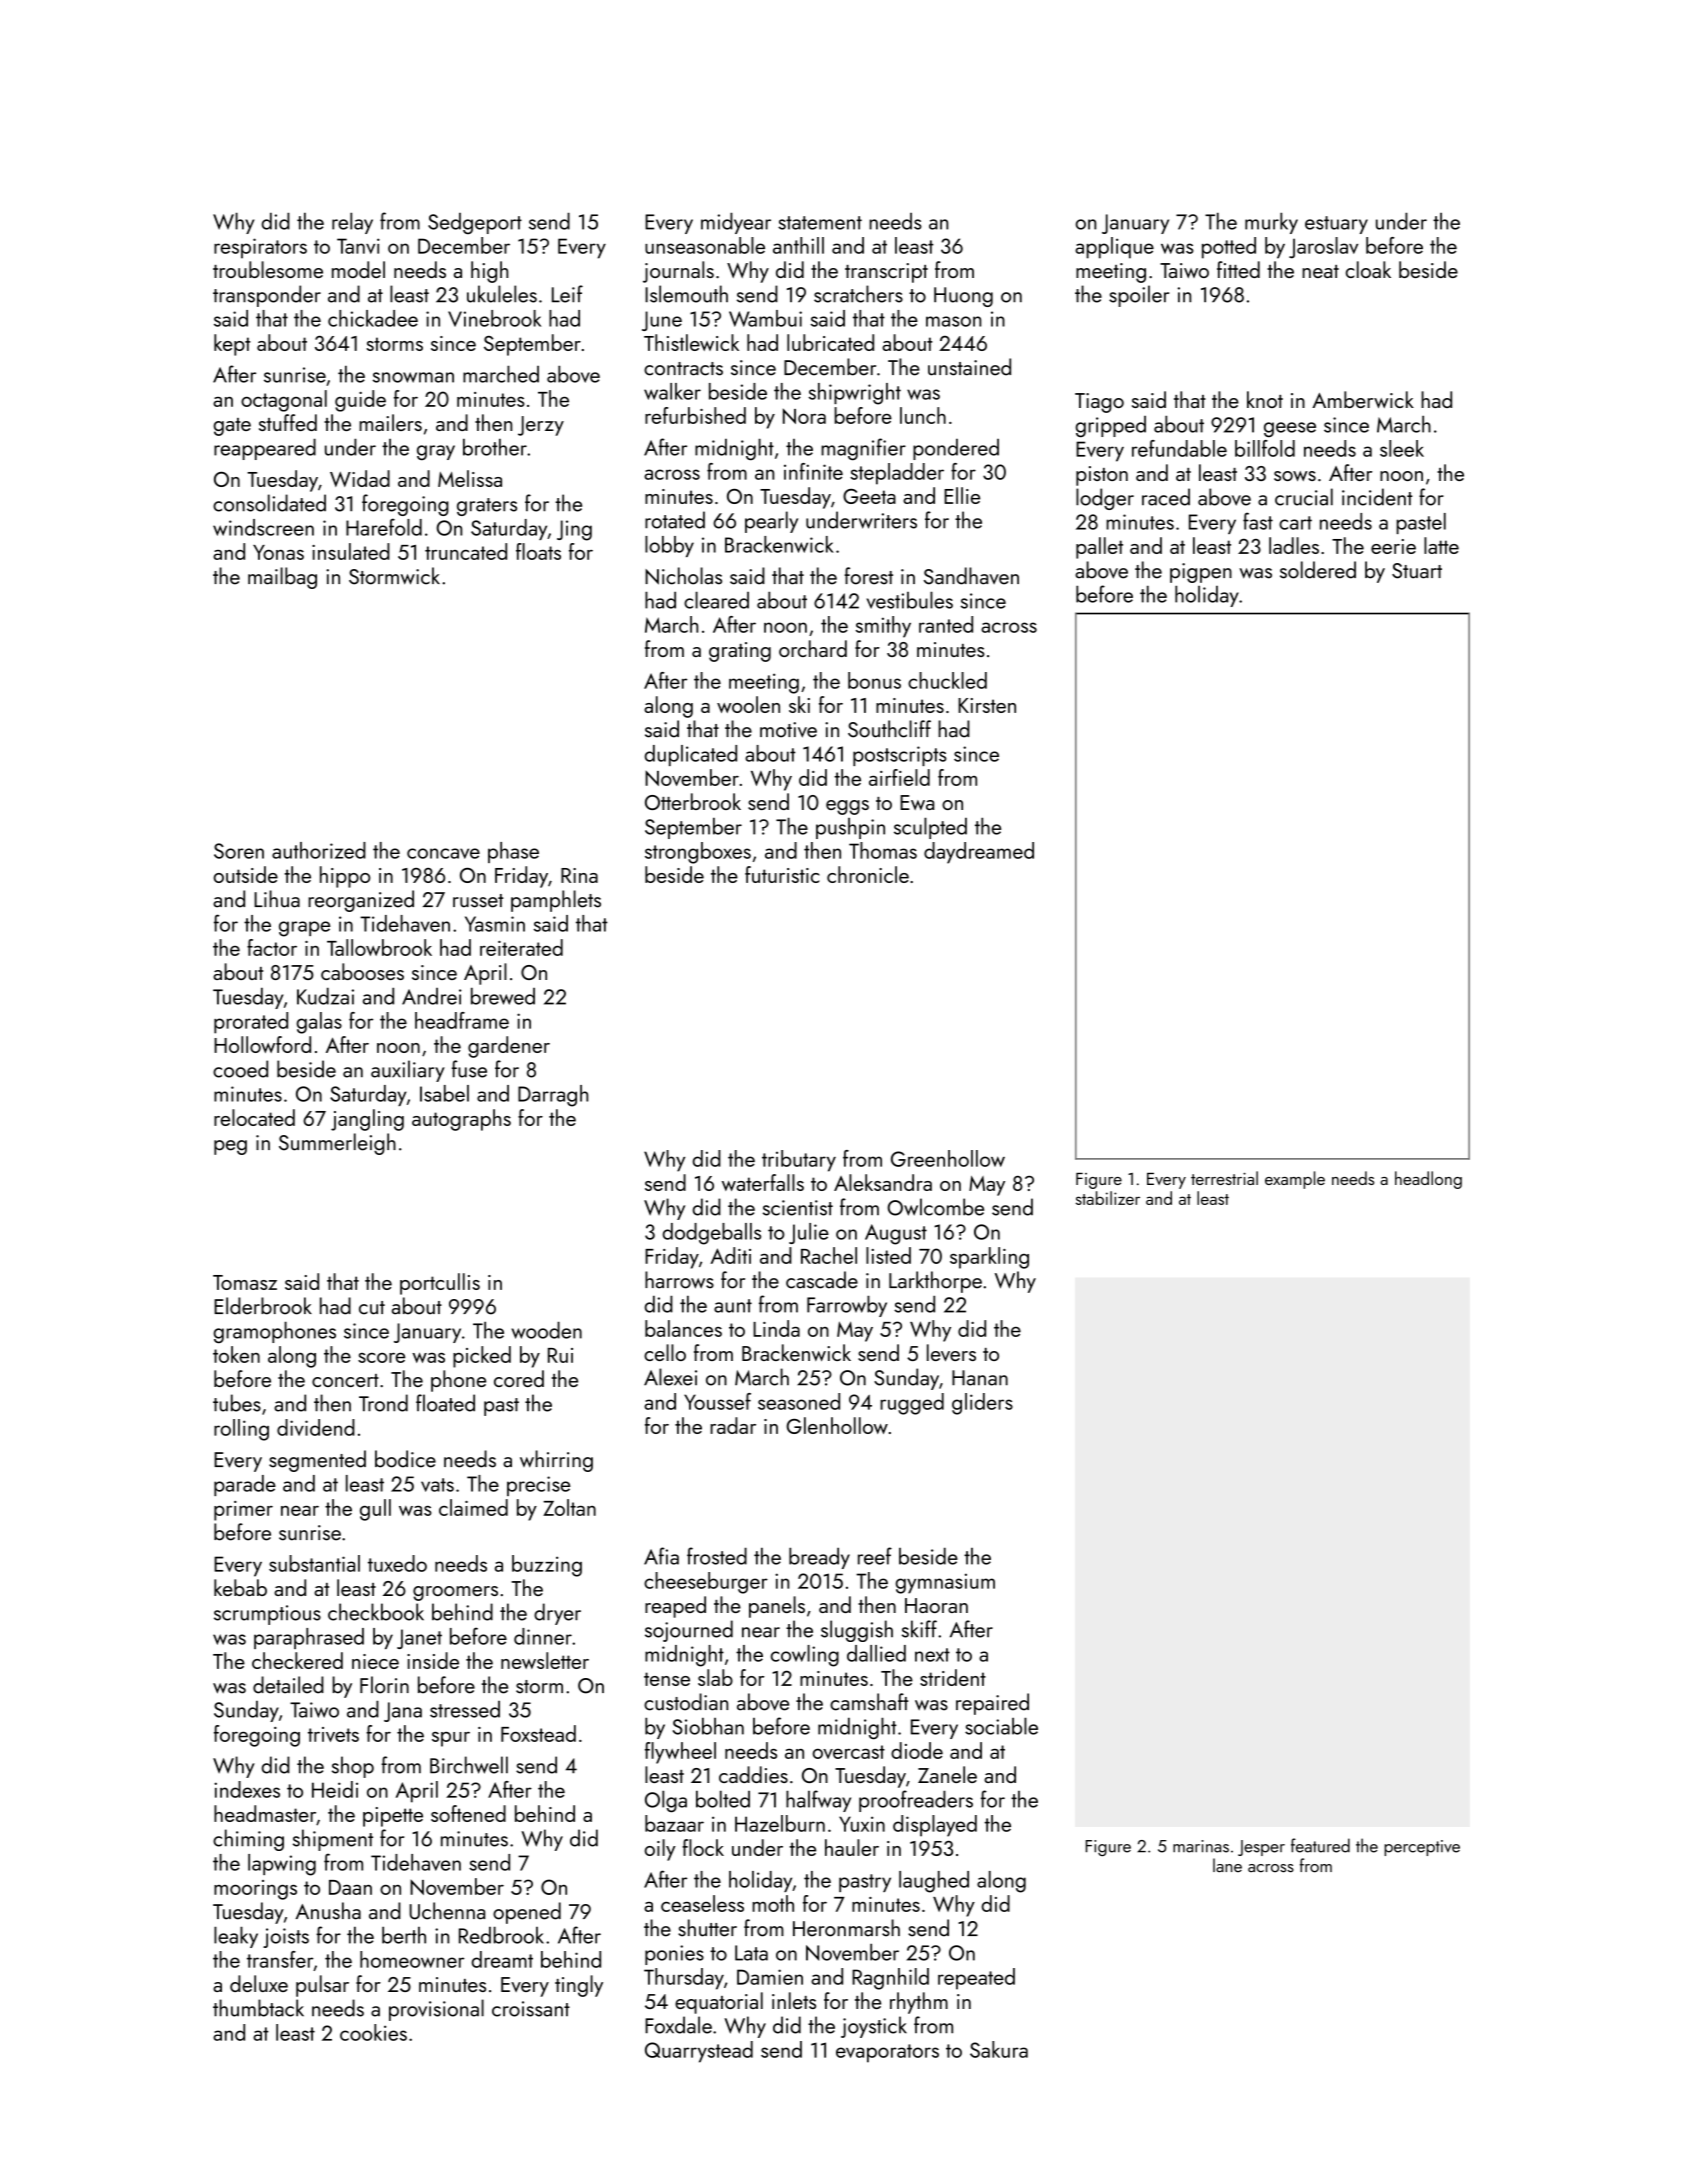  What do you see at coordinates (352, 223) in the screenshot?
I see `relay` at bounding box center [352, 223].
